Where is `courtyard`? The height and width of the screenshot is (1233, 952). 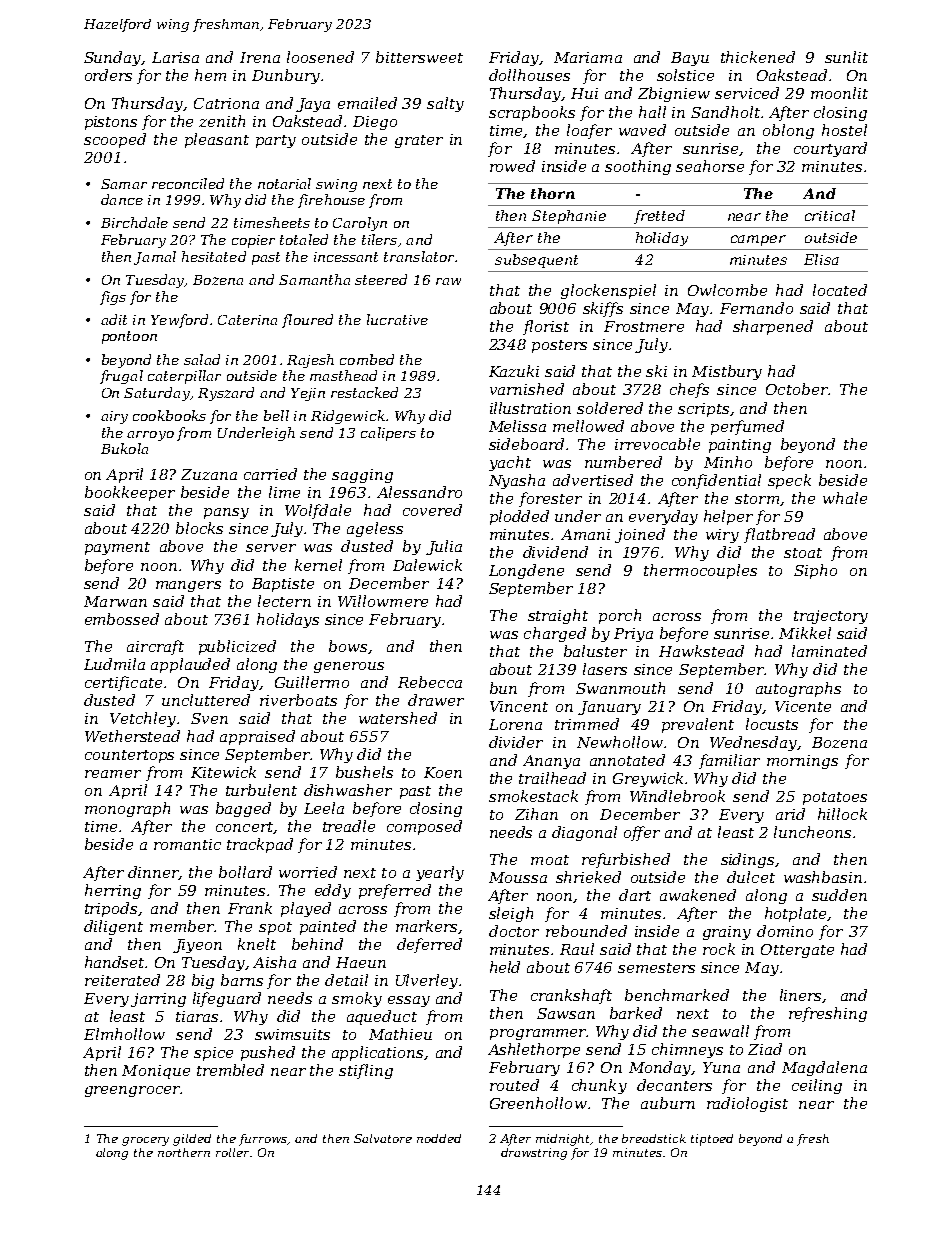
courtyard is located at coordinates (830, 149).
